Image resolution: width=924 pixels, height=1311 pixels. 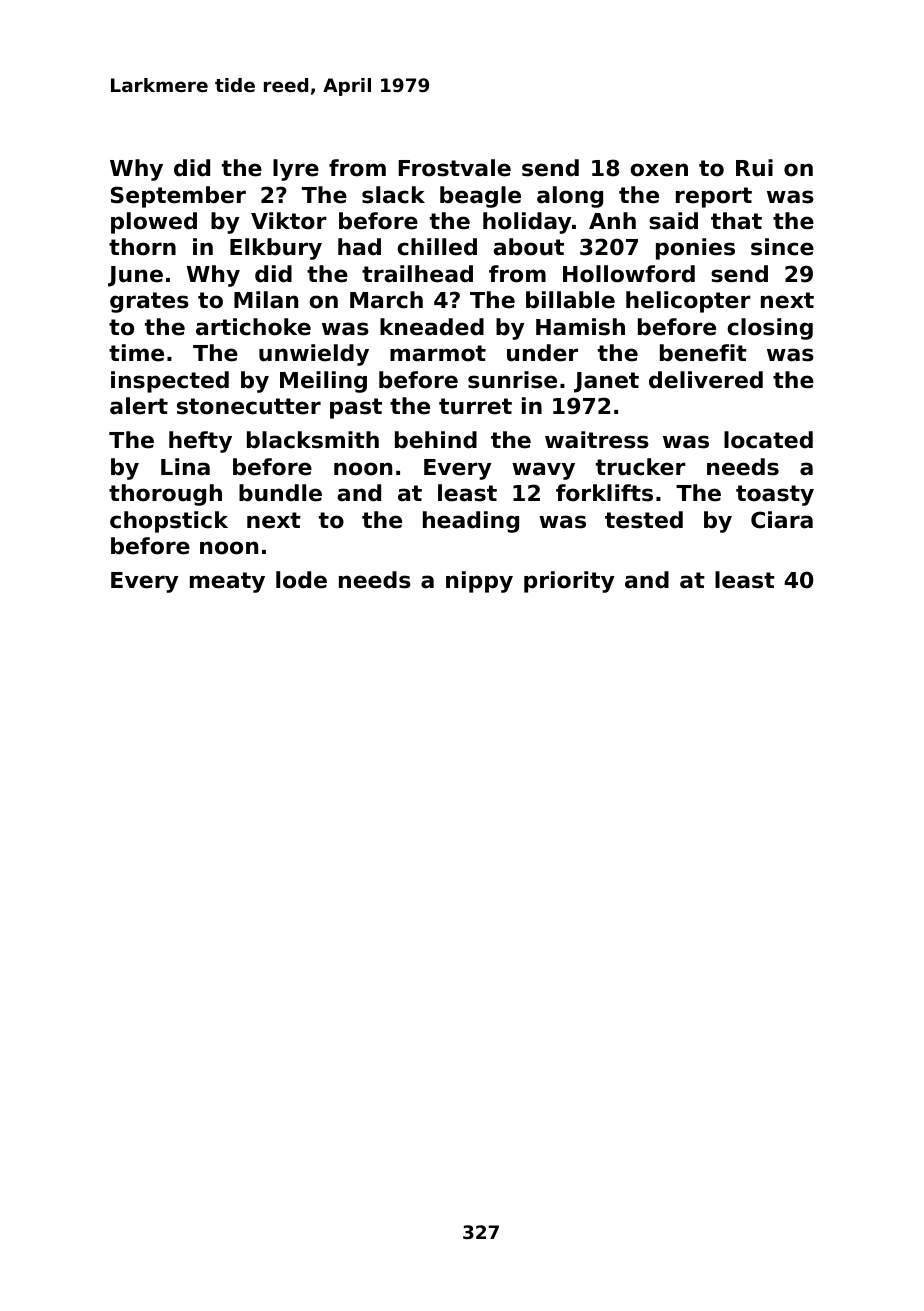 What do you see at coordinates (580, 327) in the screenshot?
I see `Hamish` at bounding box center [580, 327].
